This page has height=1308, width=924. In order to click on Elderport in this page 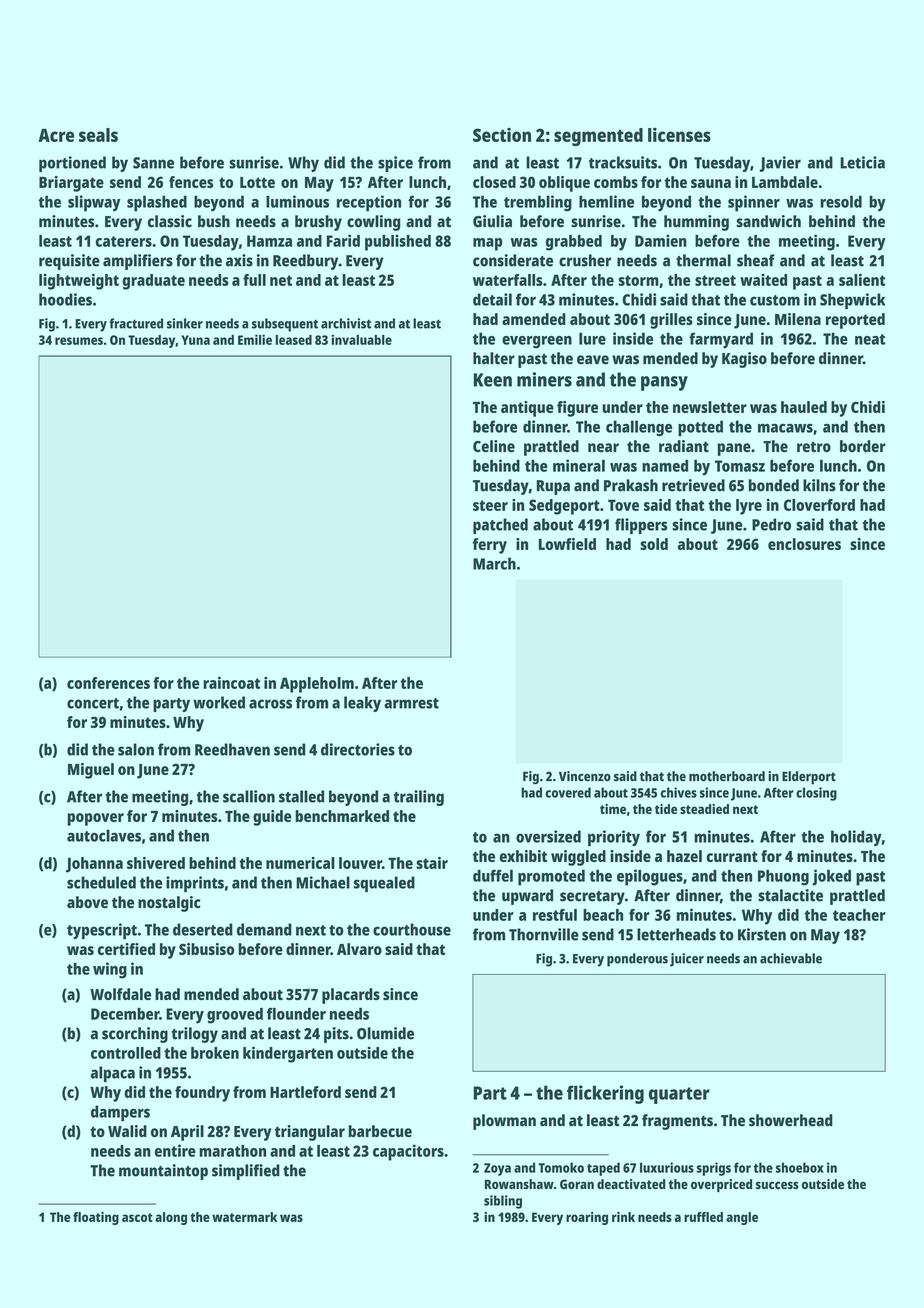, I will do `click(809, 778)`.
